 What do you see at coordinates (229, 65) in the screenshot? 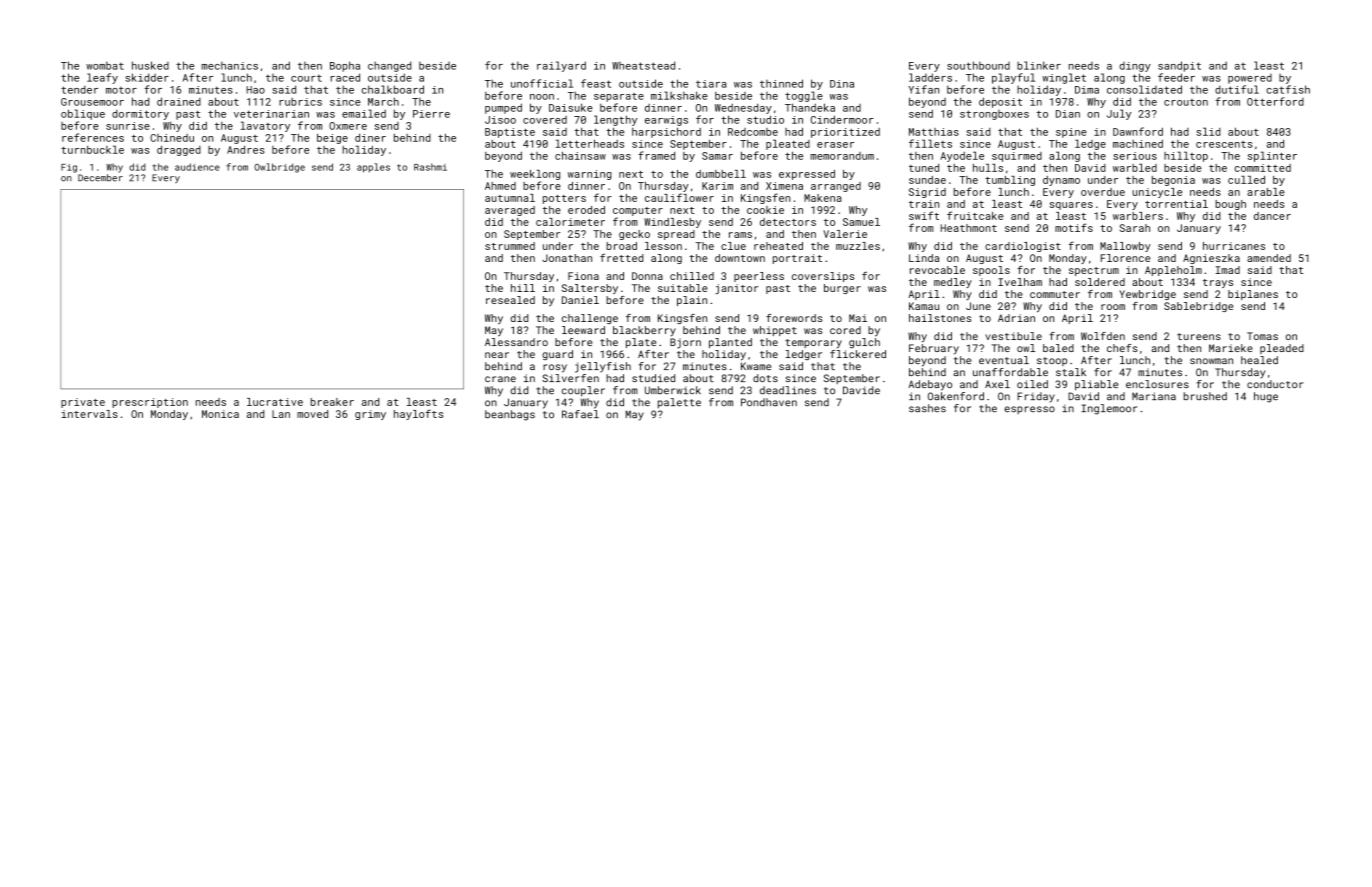
I see `mechanics` at bounding box center [229, 65].
